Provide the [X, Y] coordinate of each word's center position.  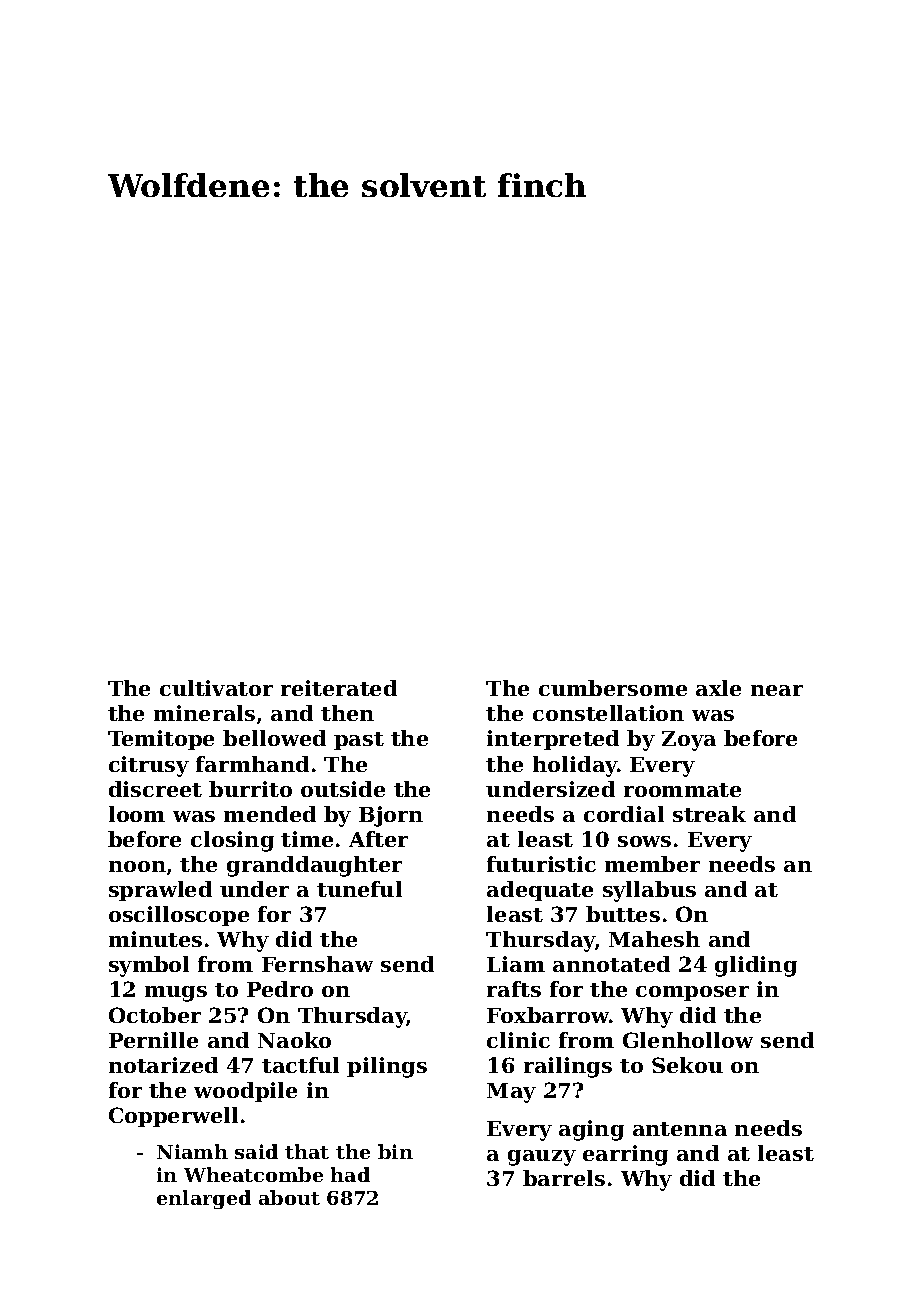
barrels [564, 1178]
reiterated [339, 688]
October [155, 1015]
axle [718, 688]
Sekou [687, 1065]
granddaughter [314, 866]
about [289, 1197]
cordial [624, 814]
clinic [518, 1040]
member [652, 864]
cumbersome [613, 688]
